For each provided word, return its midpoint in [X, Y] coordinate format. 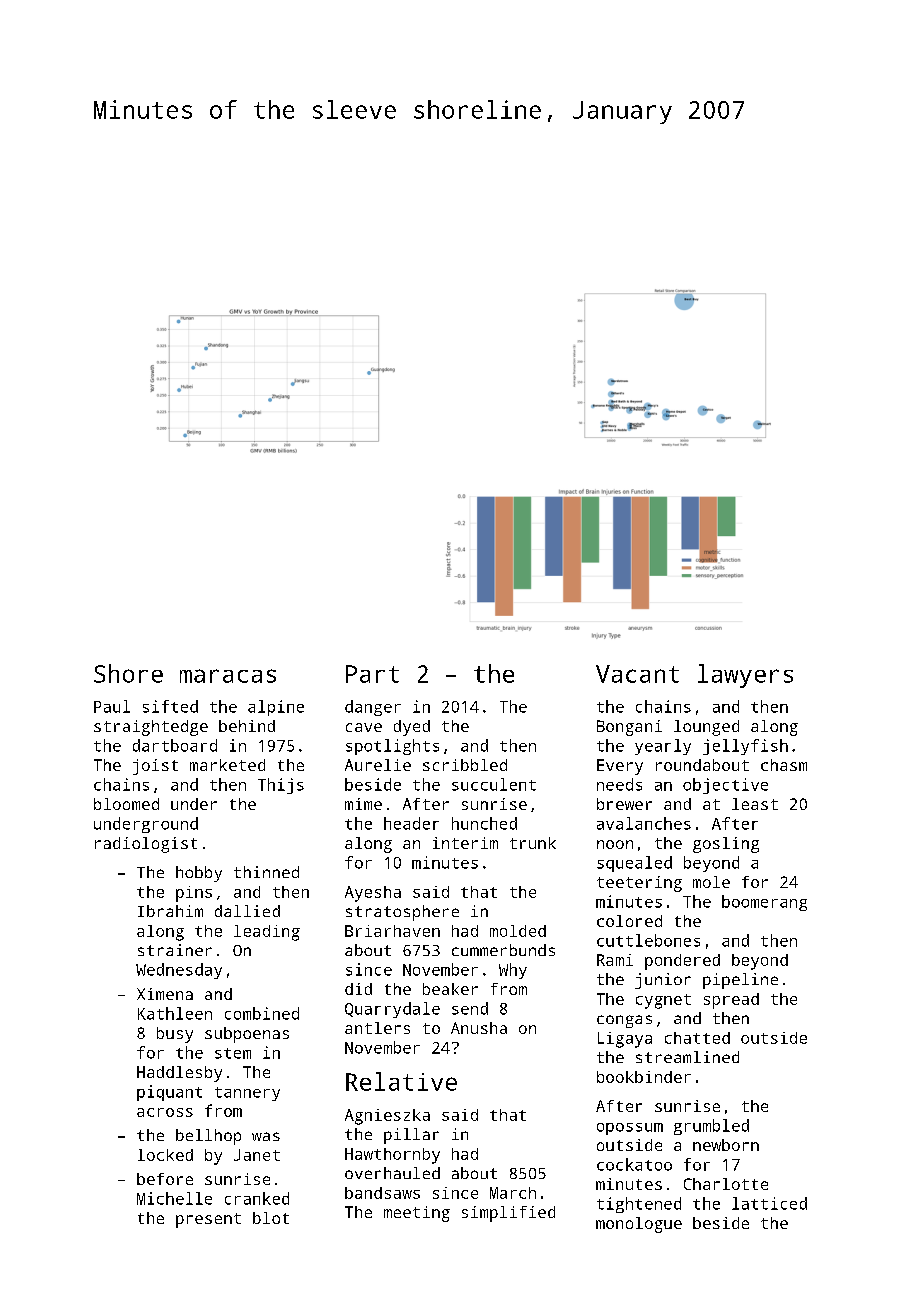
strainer [175, 950]
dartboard [175, 745]
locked [165, 1155]
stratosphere [402, 913]
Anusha [479, 1028]
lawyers [745, 676]
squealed [634, 864]
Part [372, 674]
